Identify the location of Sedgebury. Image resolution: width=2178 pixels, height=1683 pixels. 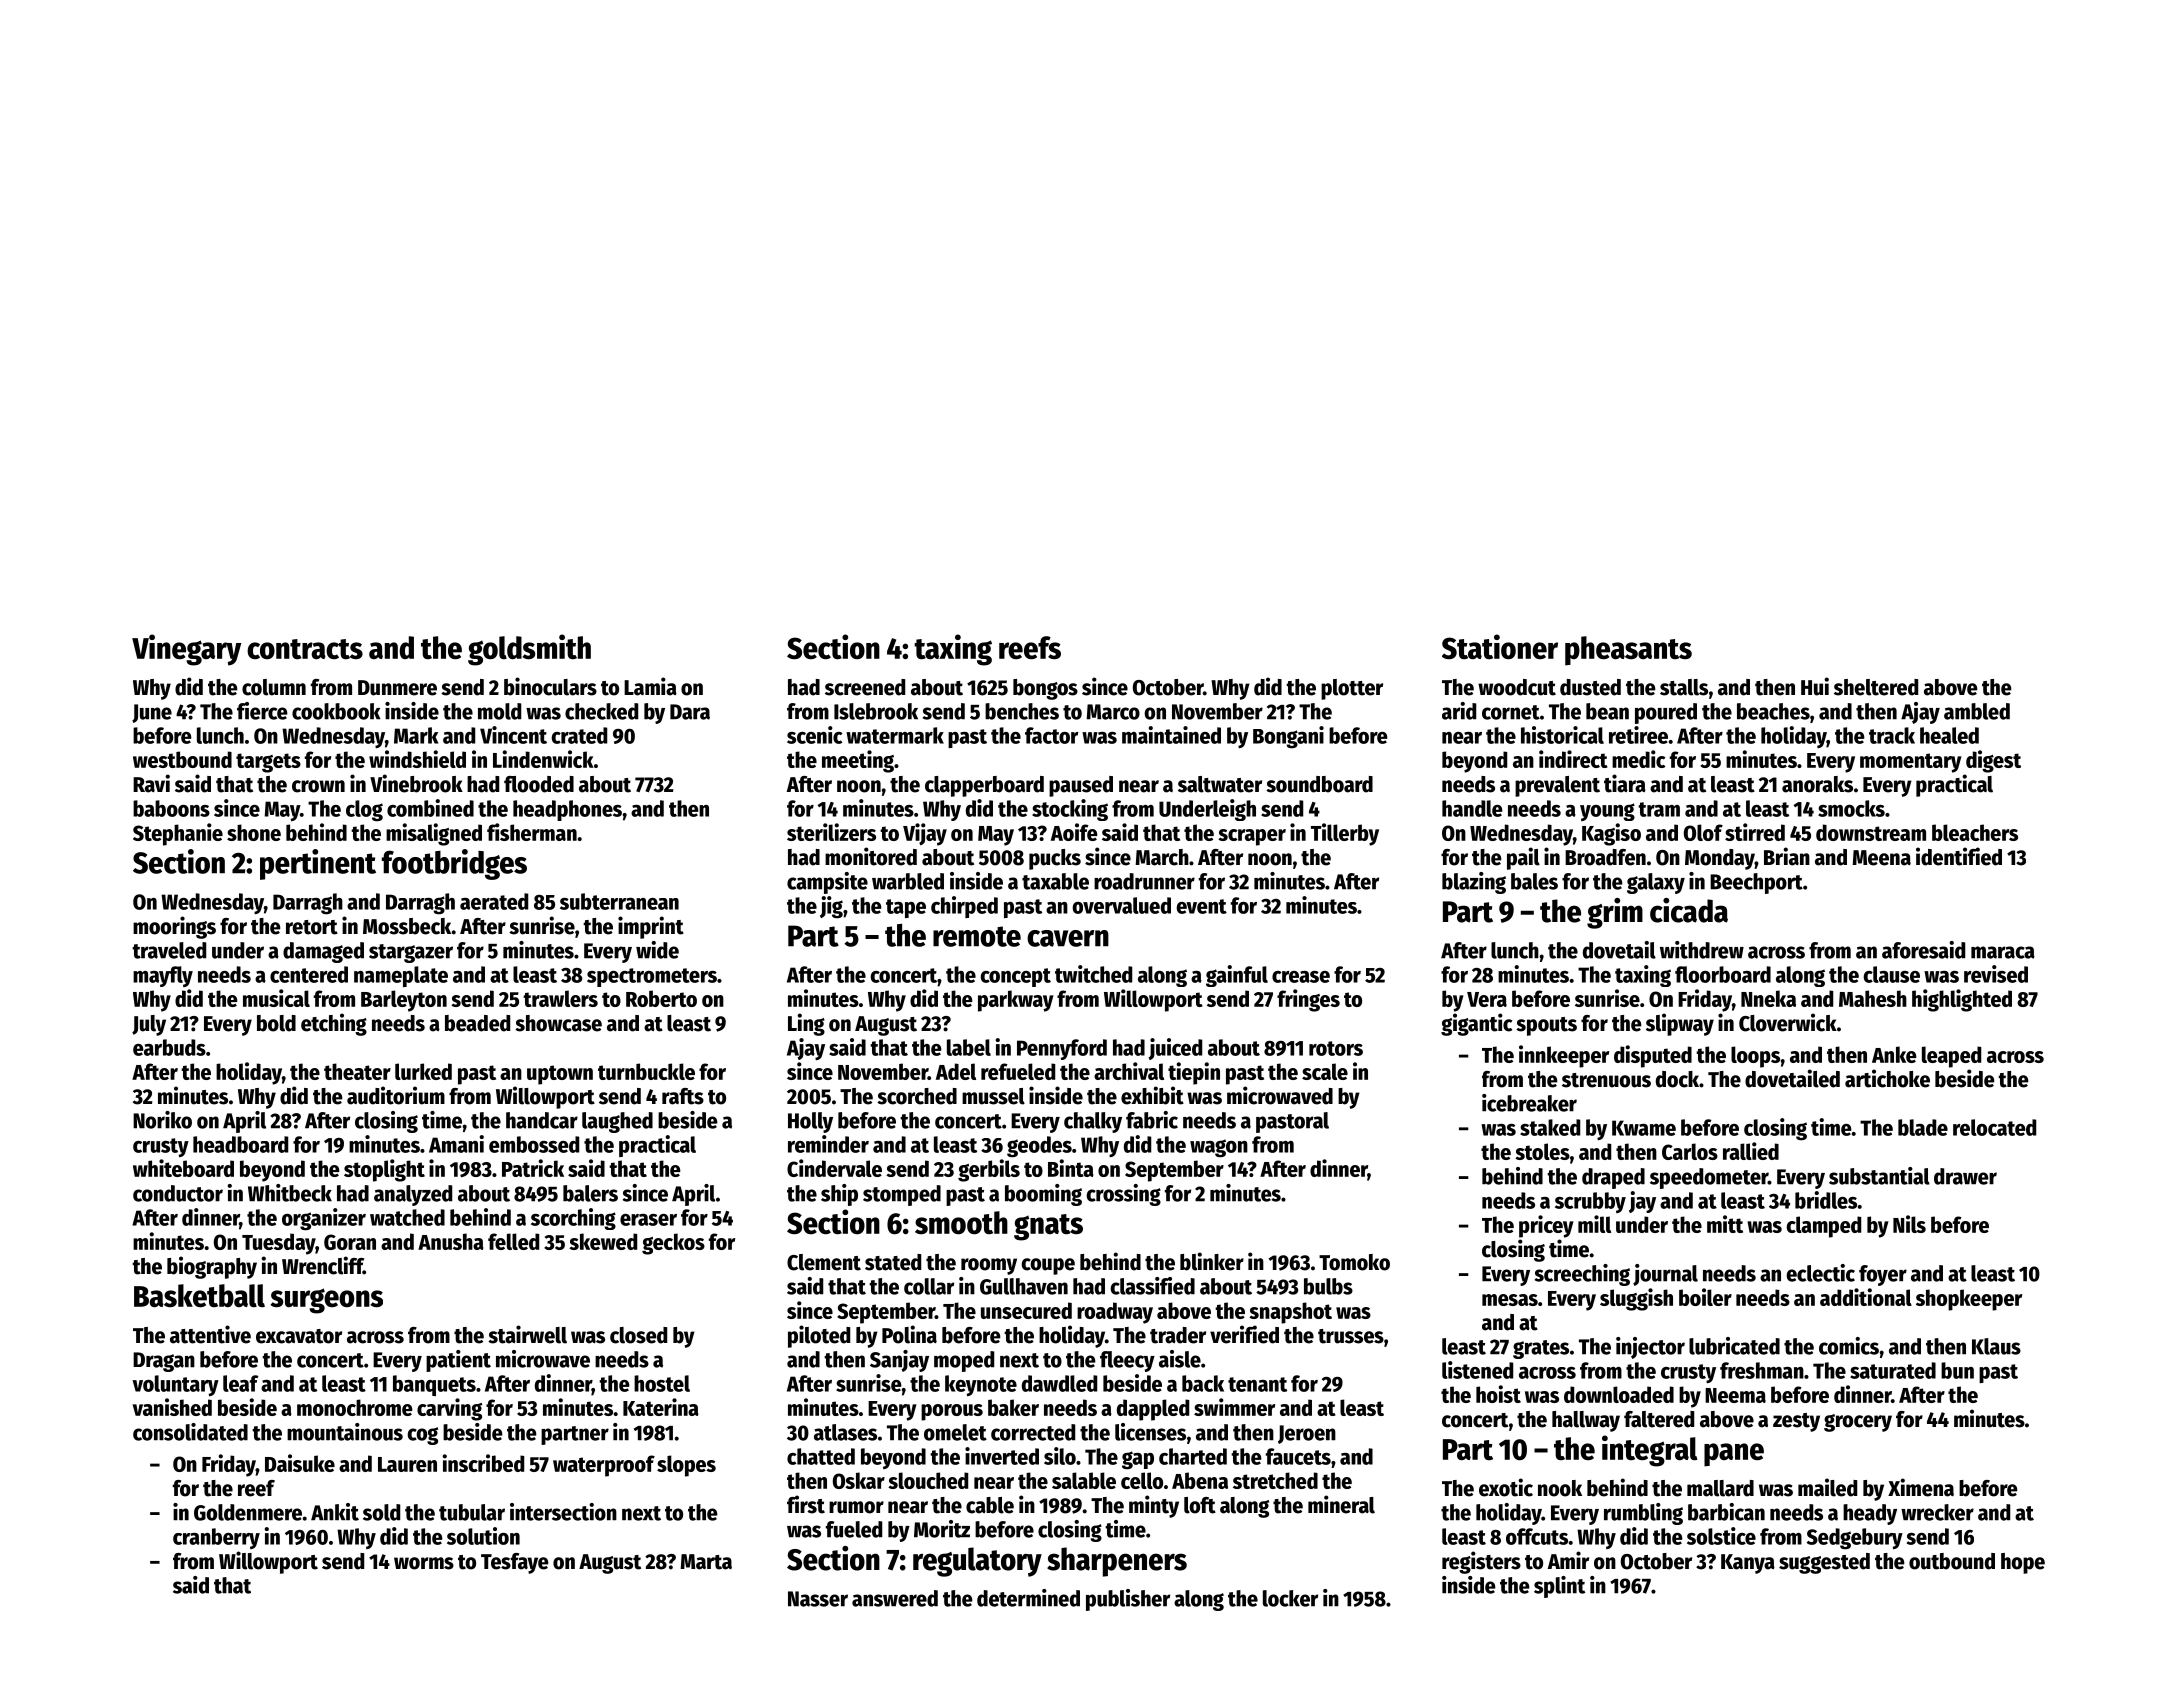
(1855, 1539).
